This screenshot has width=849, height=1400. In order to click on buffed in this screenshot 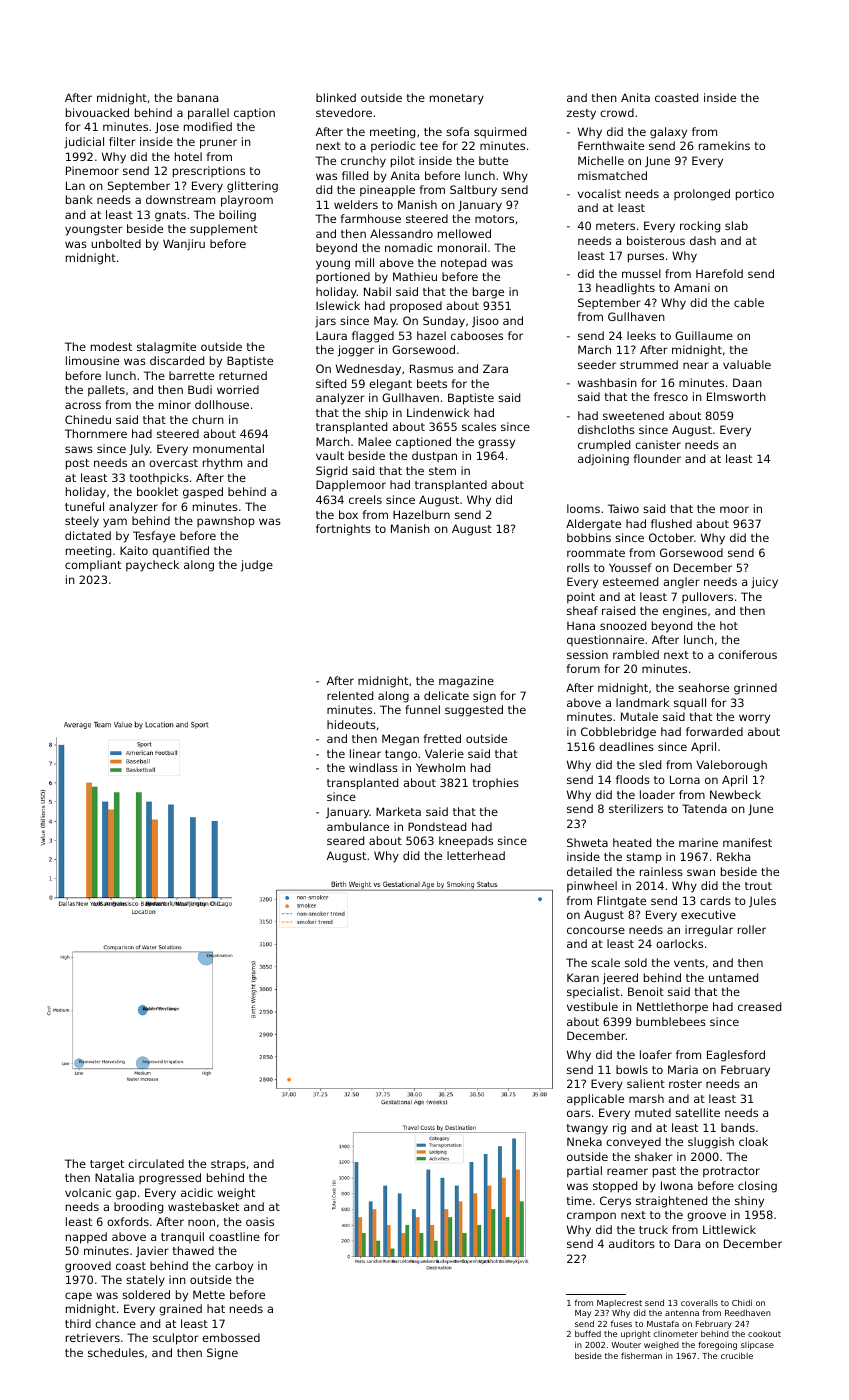, I will do `click(588, 1333)`.
